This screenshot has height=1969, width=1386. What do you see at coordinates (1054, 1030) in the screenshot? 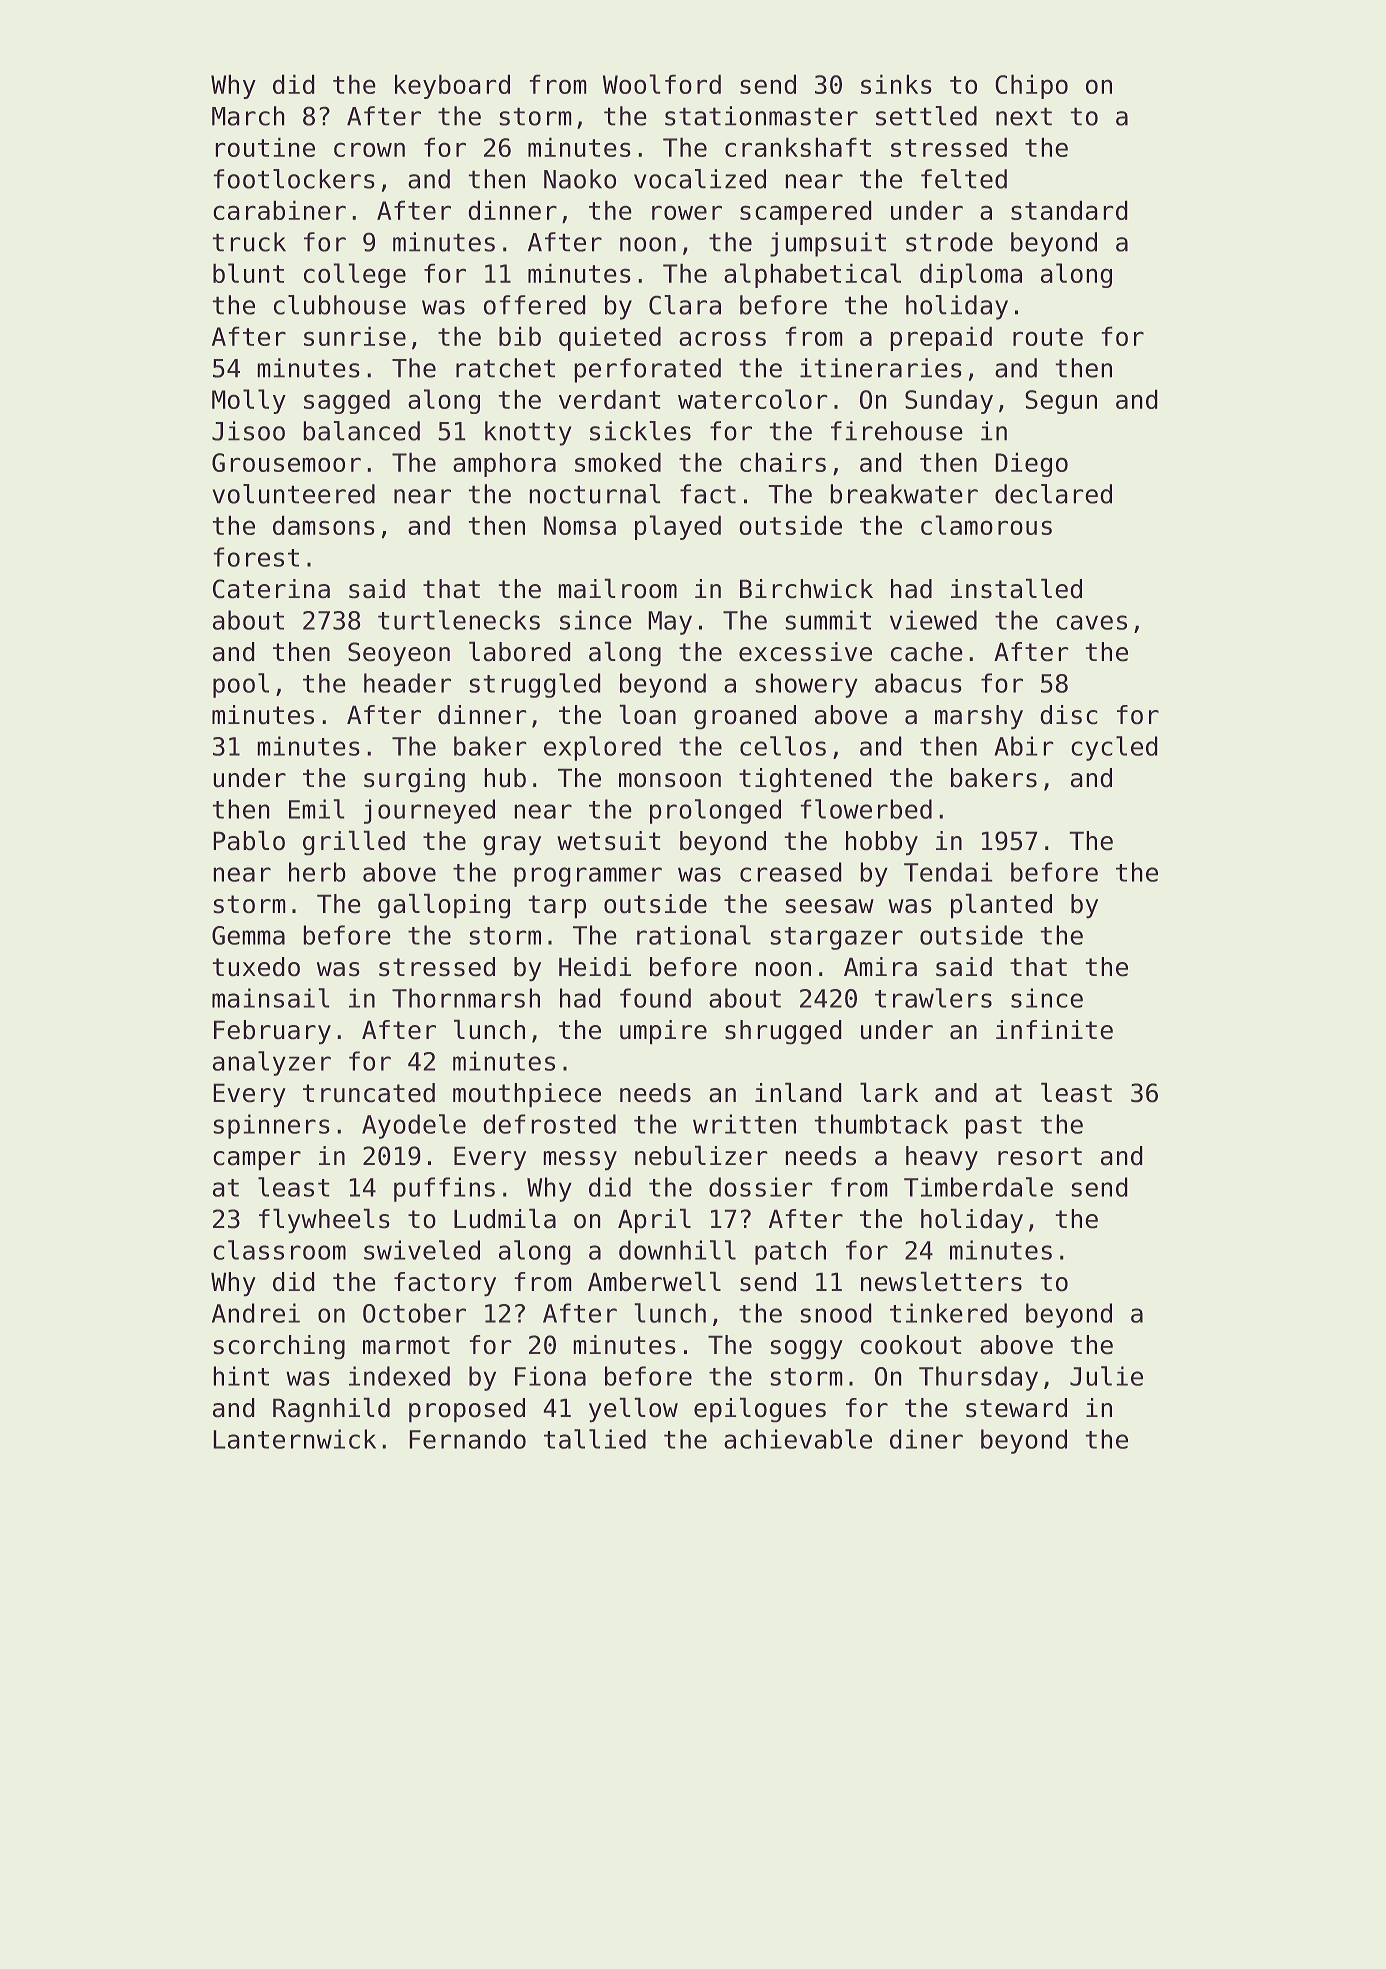
I see `infinite` at bounding box center [1054, 1030].
